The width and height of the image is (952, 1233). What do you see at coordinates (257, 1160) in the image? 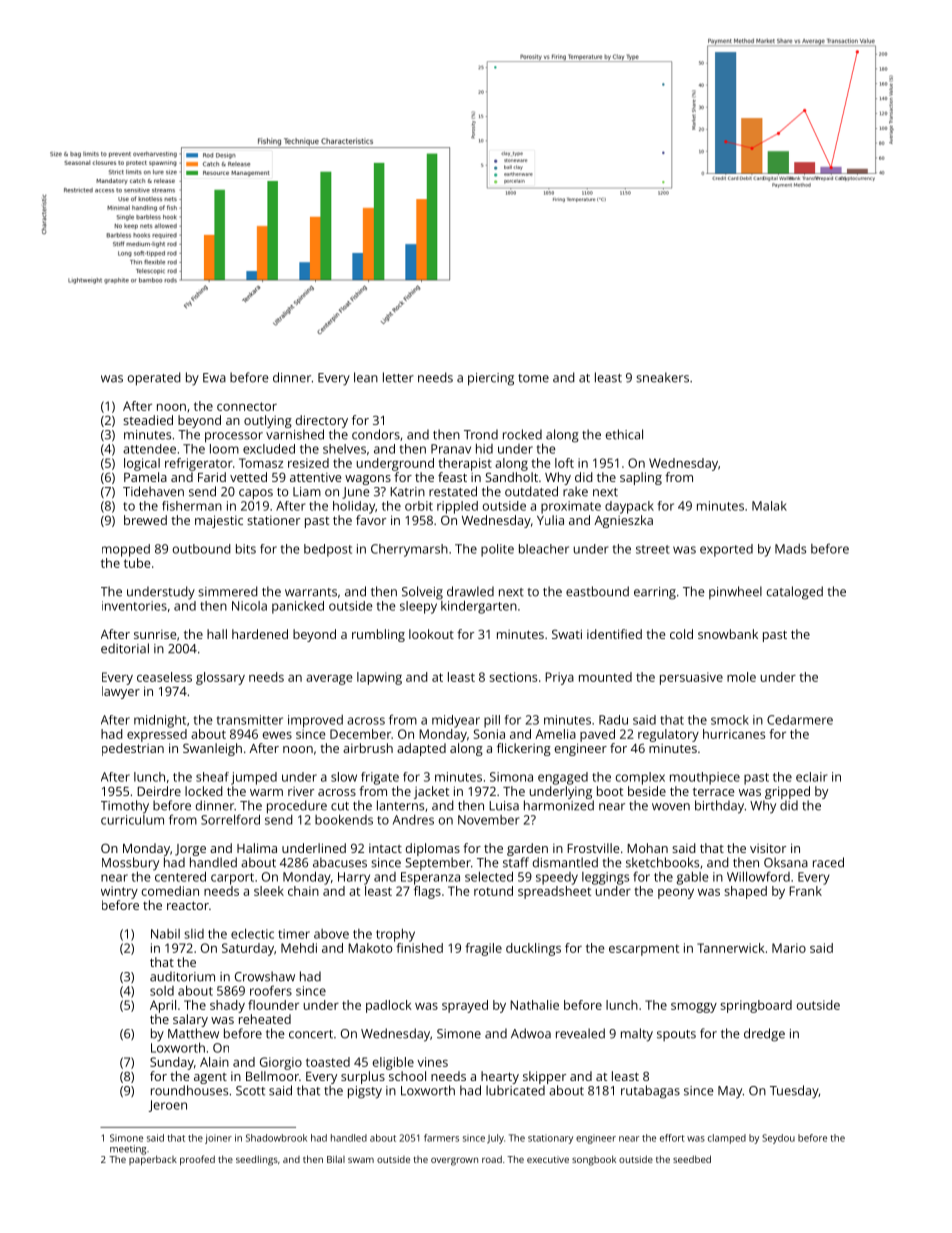
I see `seedlings` at bounding box center [257, 1160].
